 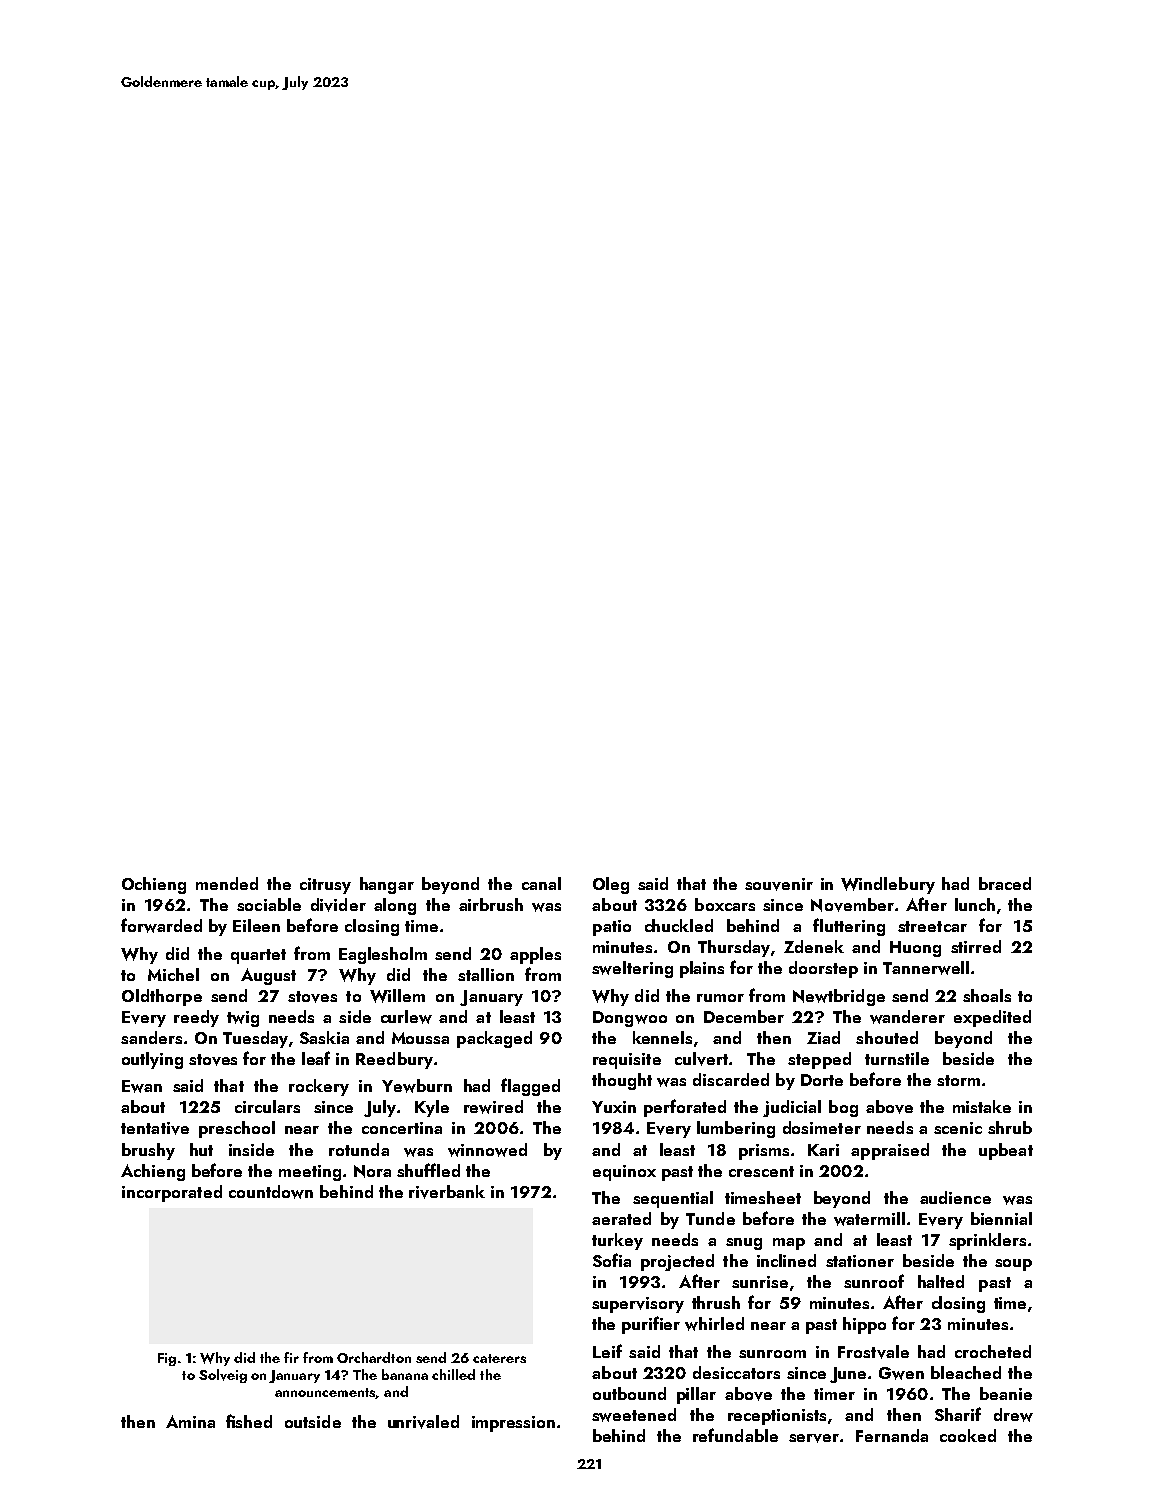 What do you see at coordinates (541, 883) in the screenshot?
I see `canal` at bounding box center [541, 883].
